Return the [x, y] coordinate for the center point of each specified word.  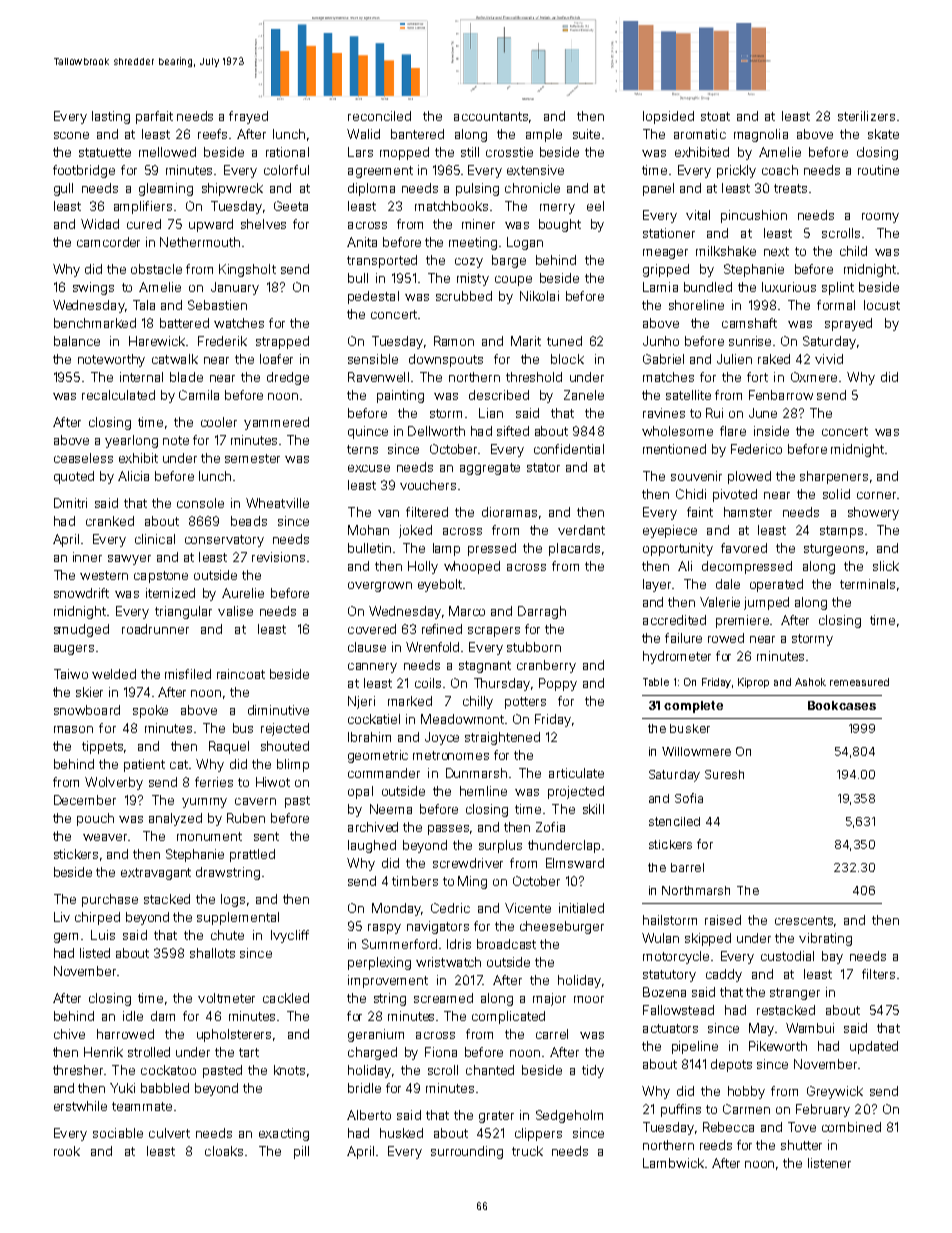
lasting [111, 117]
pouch [95, 819]
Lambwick [673, 1163]
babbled [165, 1088]
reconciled [379, 116]
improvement [388, 981]
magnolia [761, 135]
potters [525, 703]
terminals [867, 584]
